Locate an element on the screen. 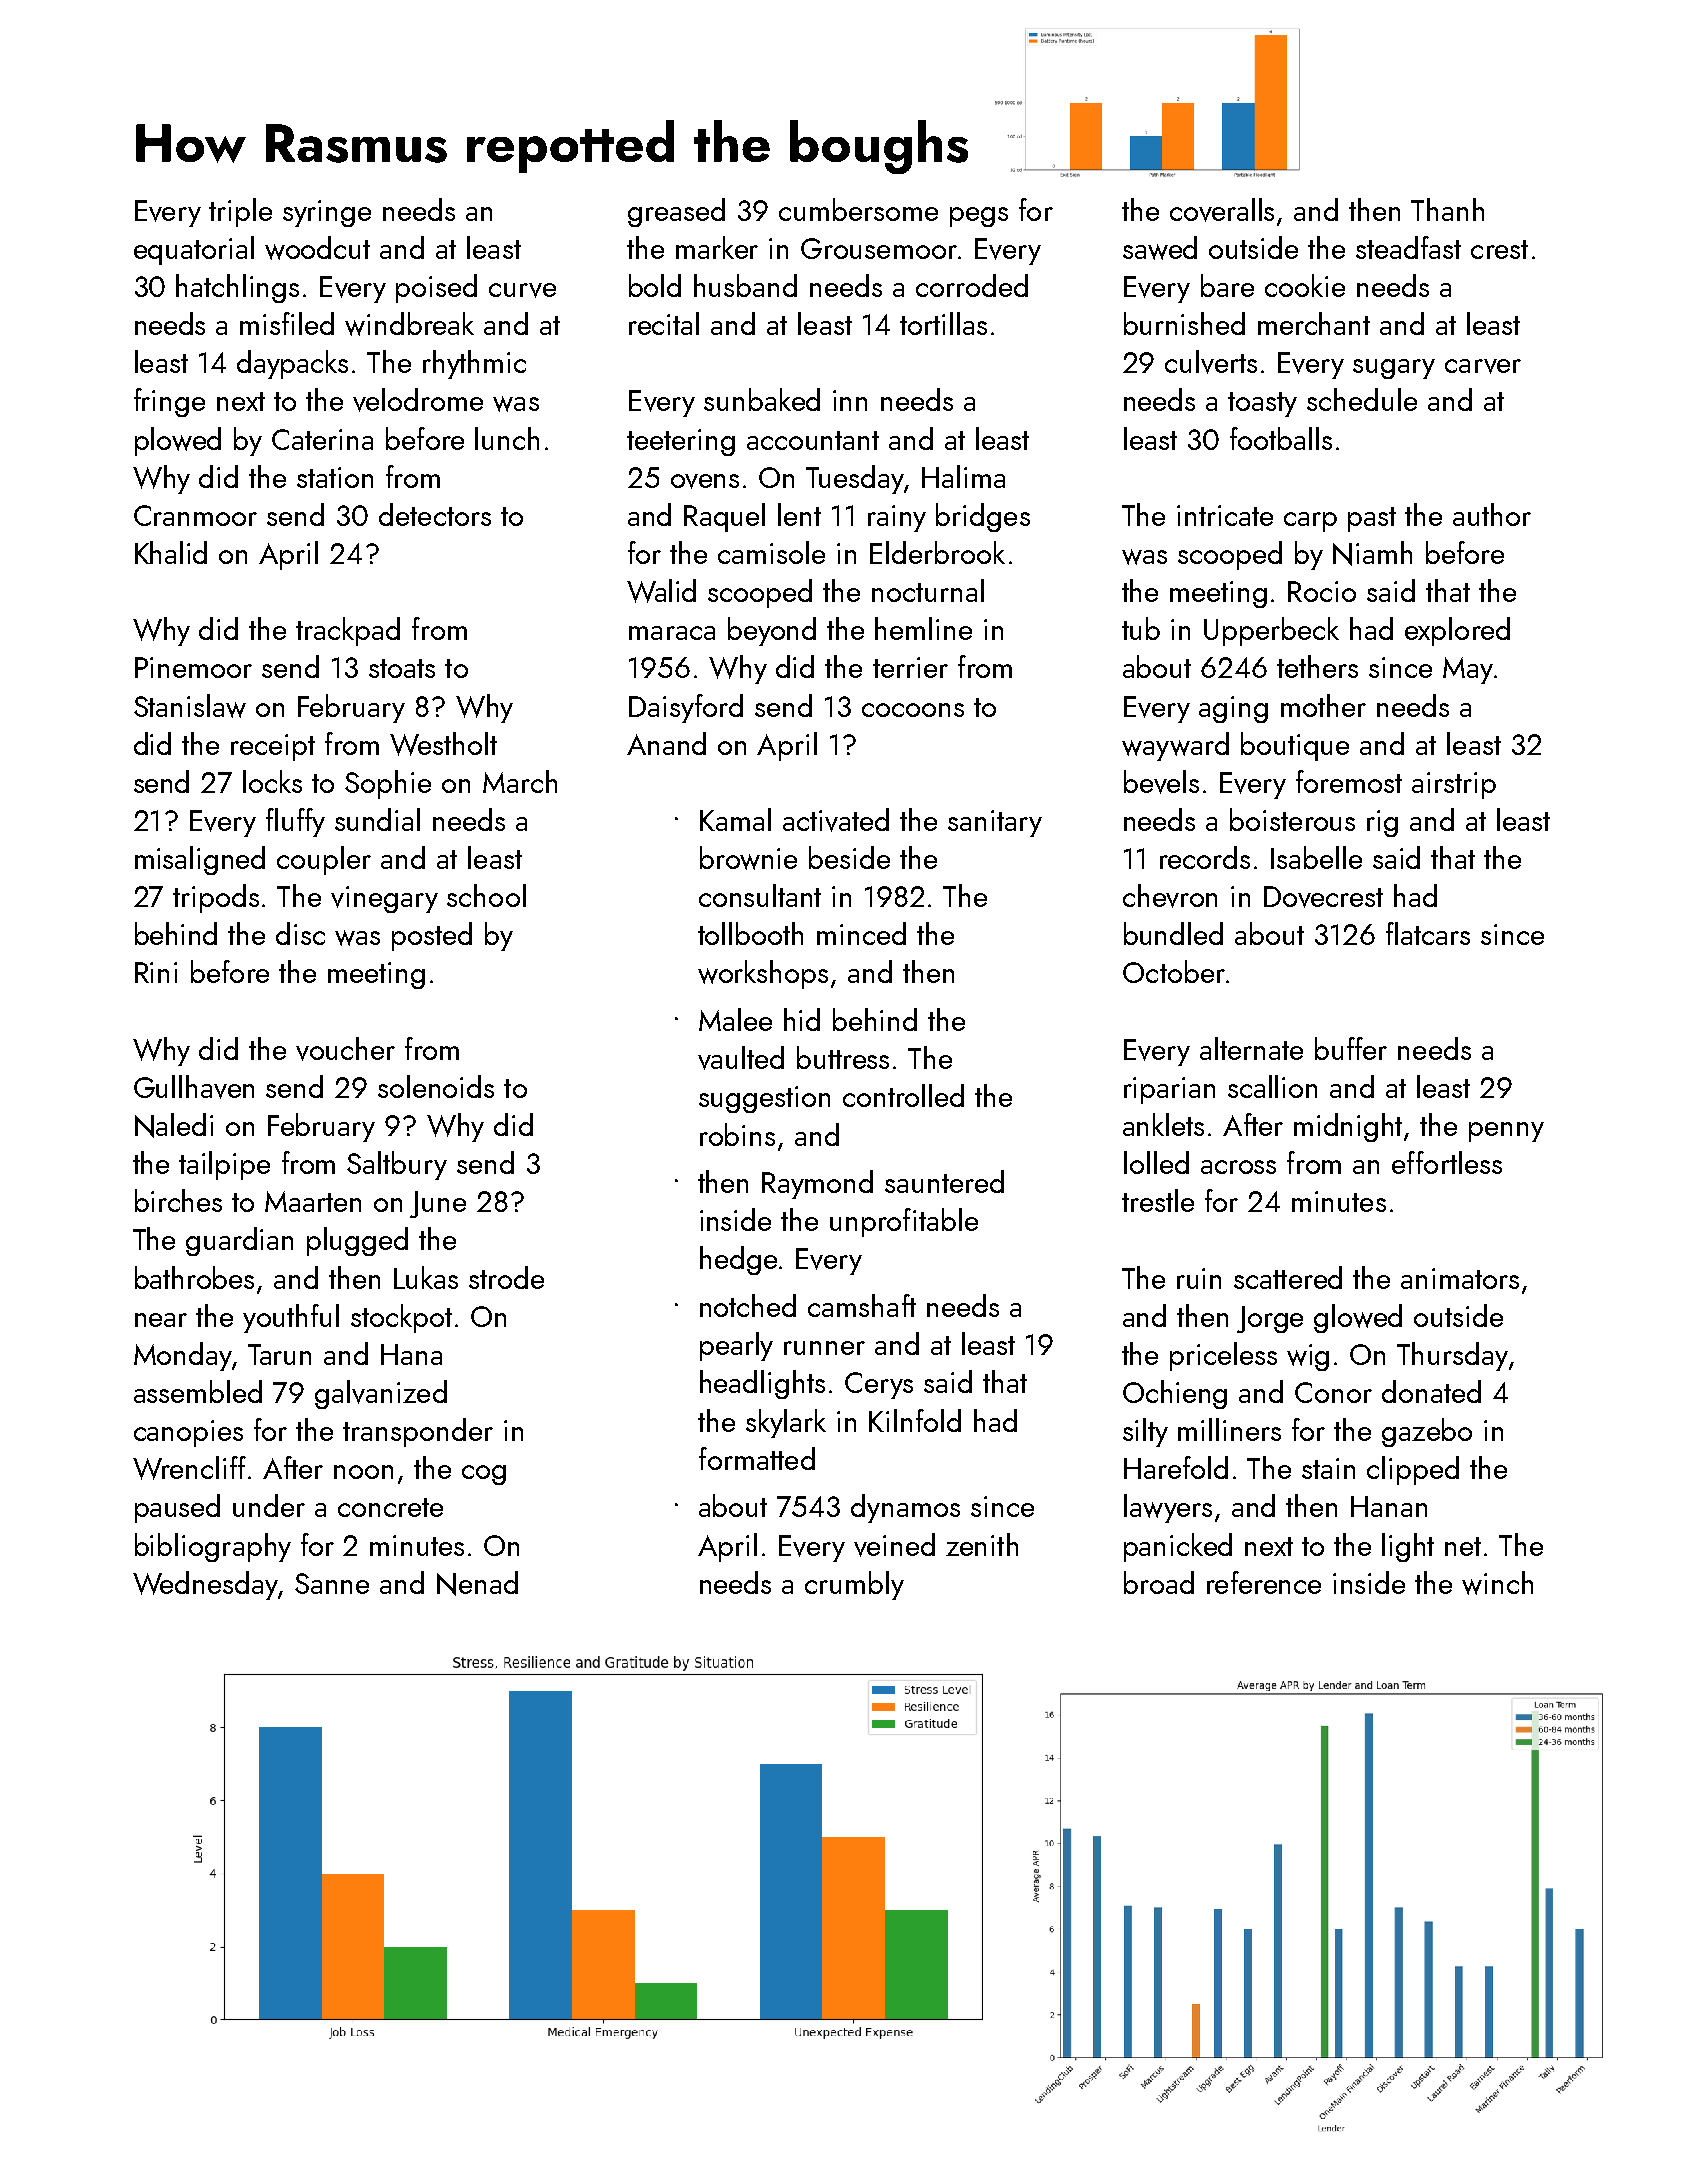 Image resolution: width=1683 pixels, height=2178 pixels. bold is located at coordinates (655, 285).
